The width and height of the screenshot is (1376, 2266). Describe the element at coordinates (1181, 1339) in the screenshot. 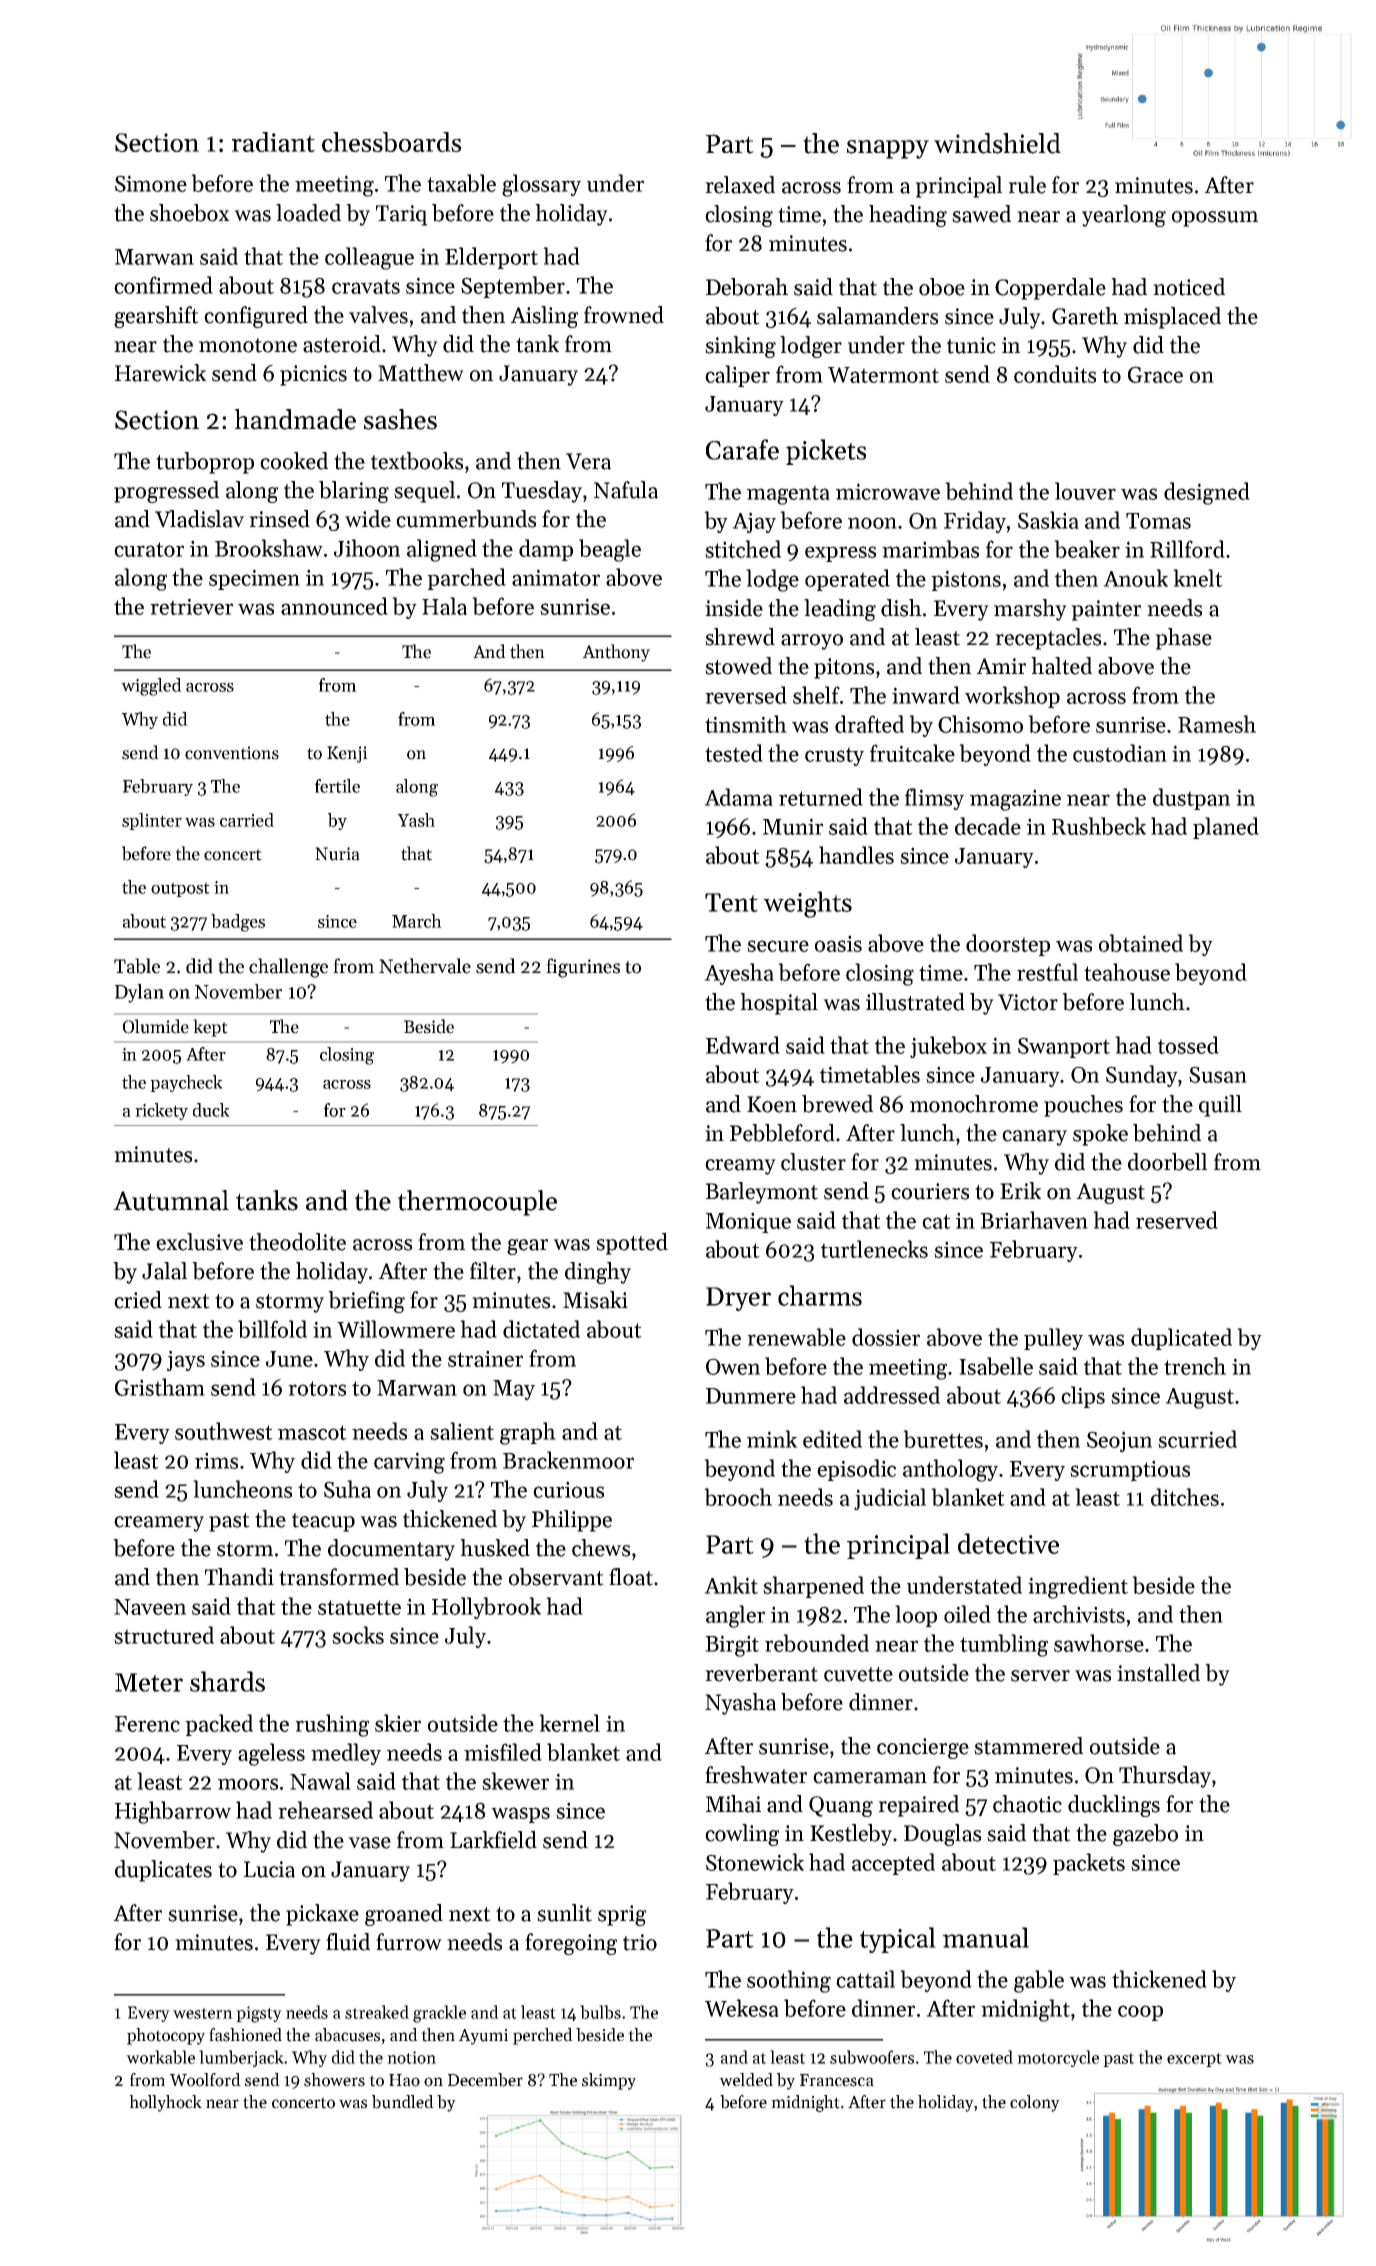

I see `duplicated` at that location.
